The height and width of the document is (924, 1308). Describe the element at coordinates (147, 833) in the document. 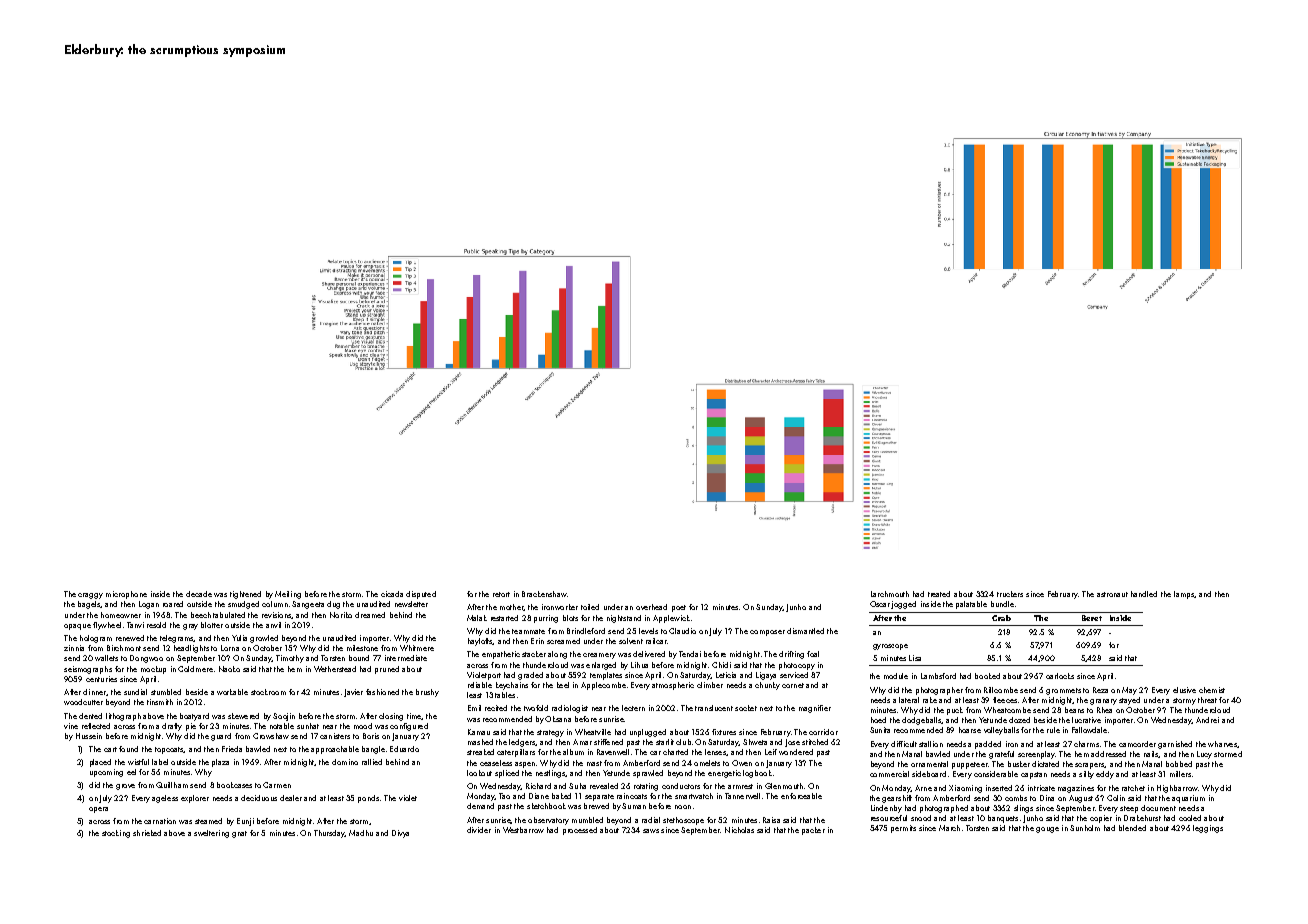

I see `shrieked` at that location.
